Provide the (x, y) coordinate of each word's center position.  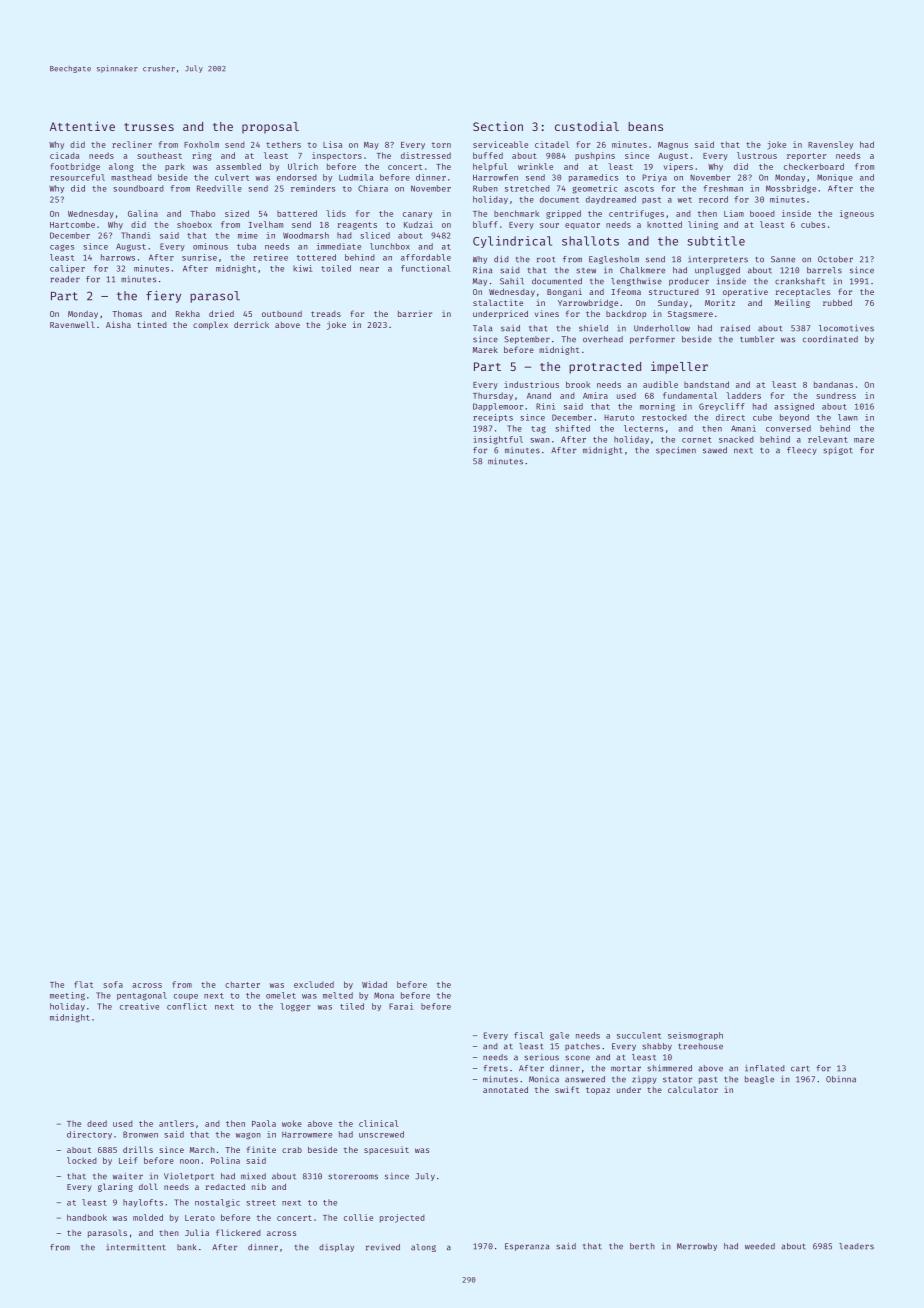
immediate (339, 246)
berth (642, 1246)
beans (645, 126)
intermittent (136, 1247)
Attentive (82, 126)
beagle (759, 1080)
